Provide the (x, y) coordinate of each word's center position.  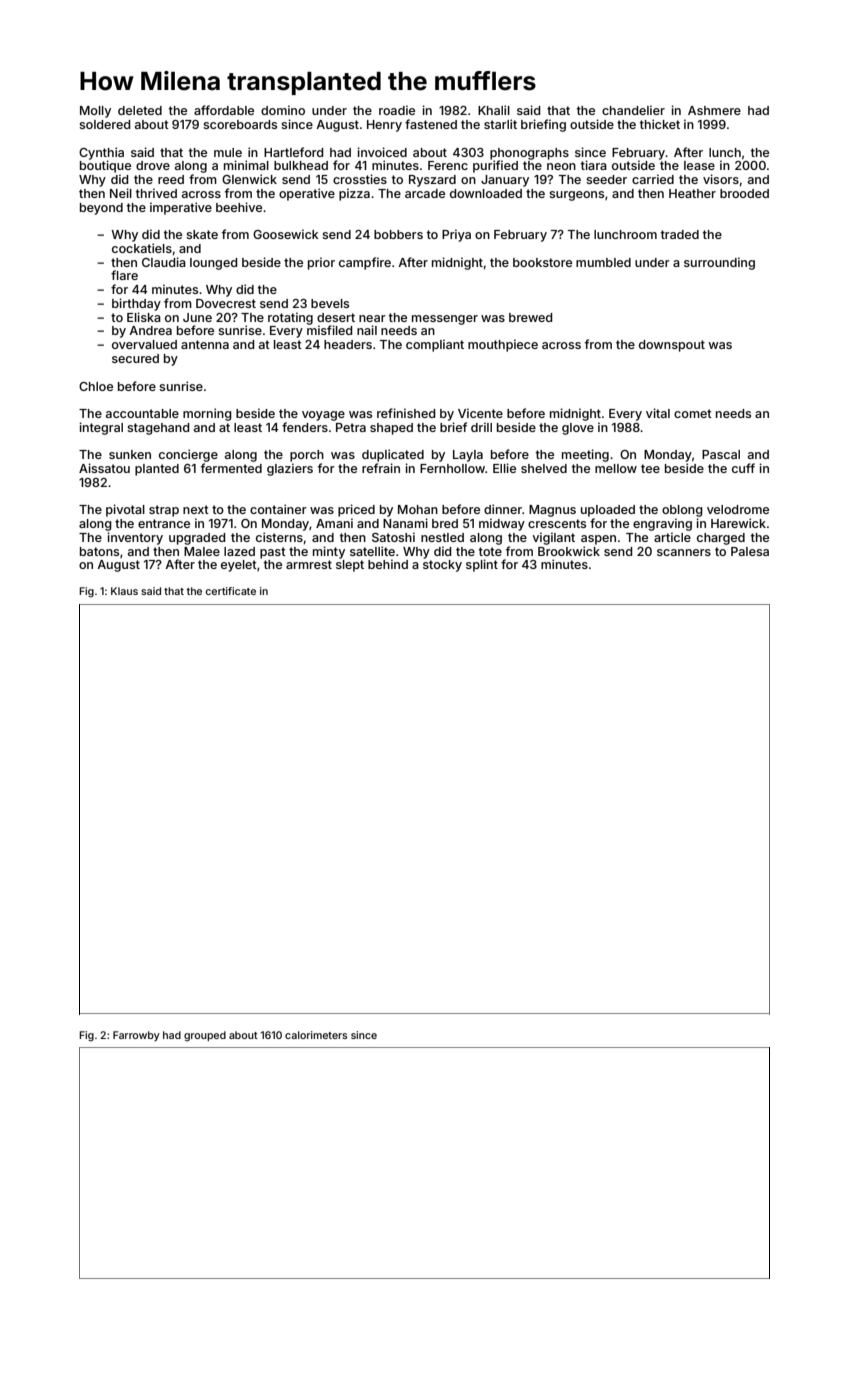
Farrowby (136, 1036)
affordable (224, 110)
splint (482, 565)
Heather (692, 193)
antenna (205, 344)
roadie (397, 110)
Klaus (124, 591)
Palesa (750, 551)
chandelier (633, 110)
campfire (365, 263)
